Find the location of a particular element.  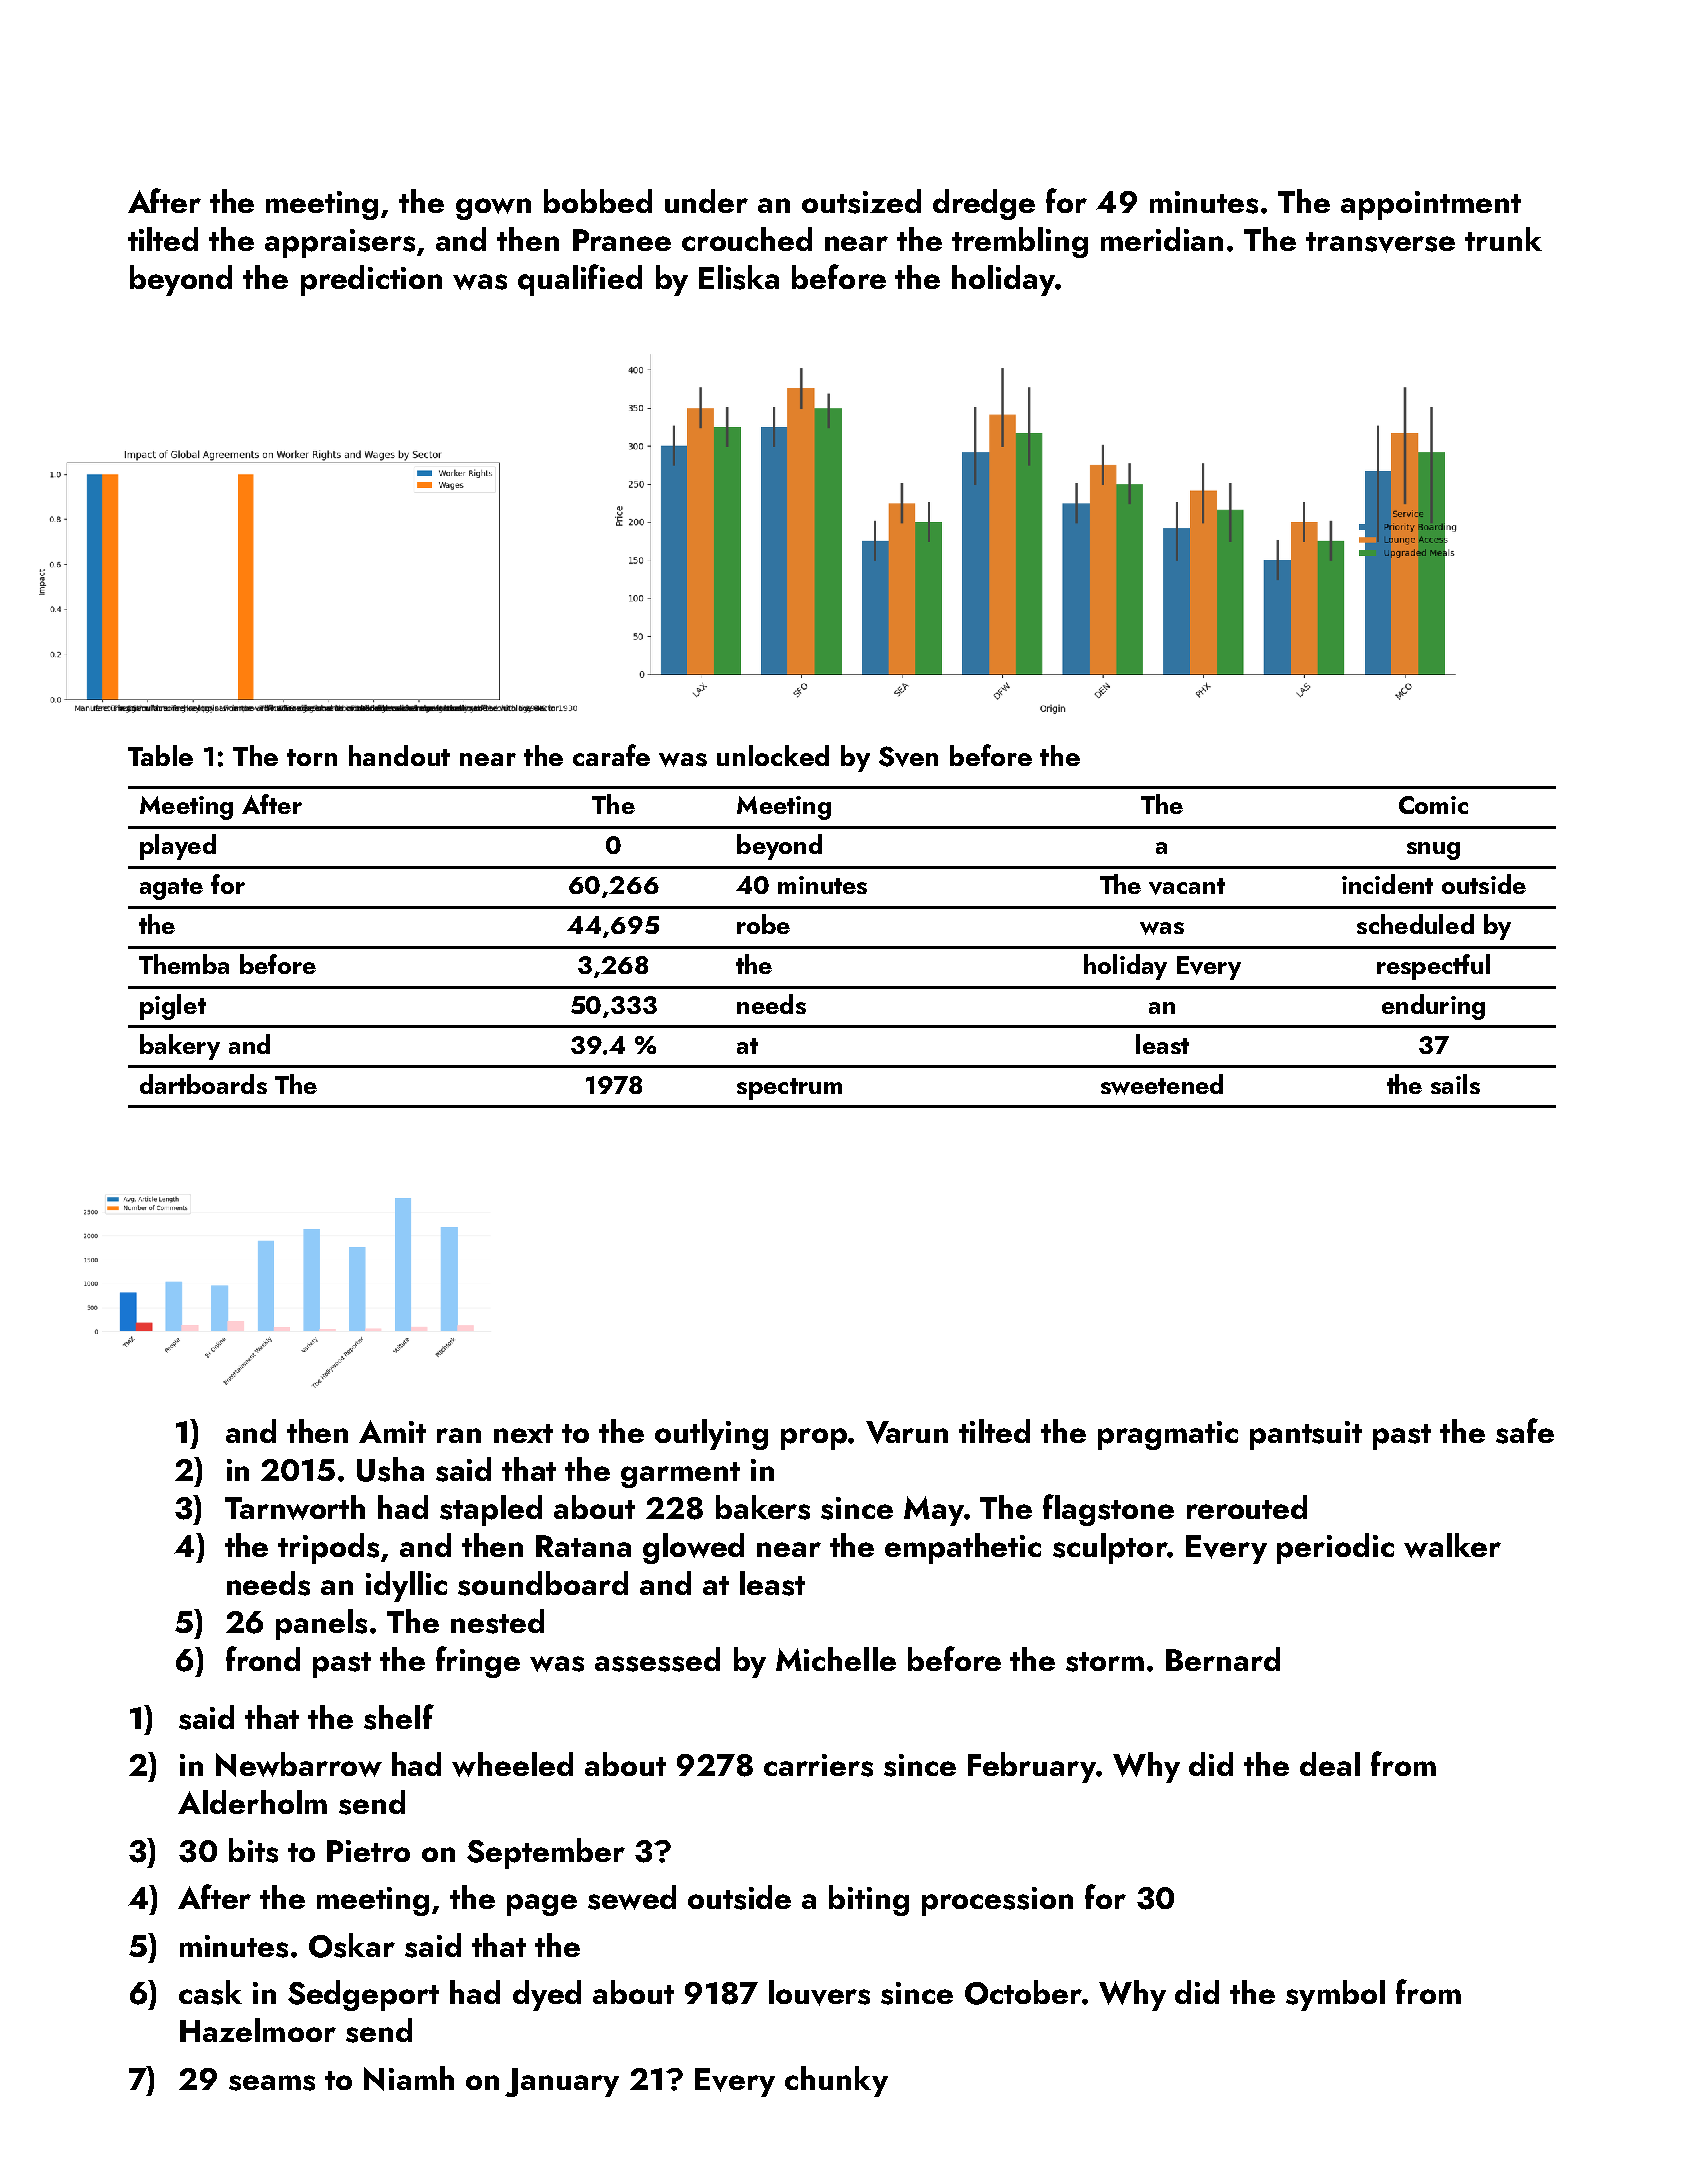

Niamh is located at coordinates (409, 2078).
